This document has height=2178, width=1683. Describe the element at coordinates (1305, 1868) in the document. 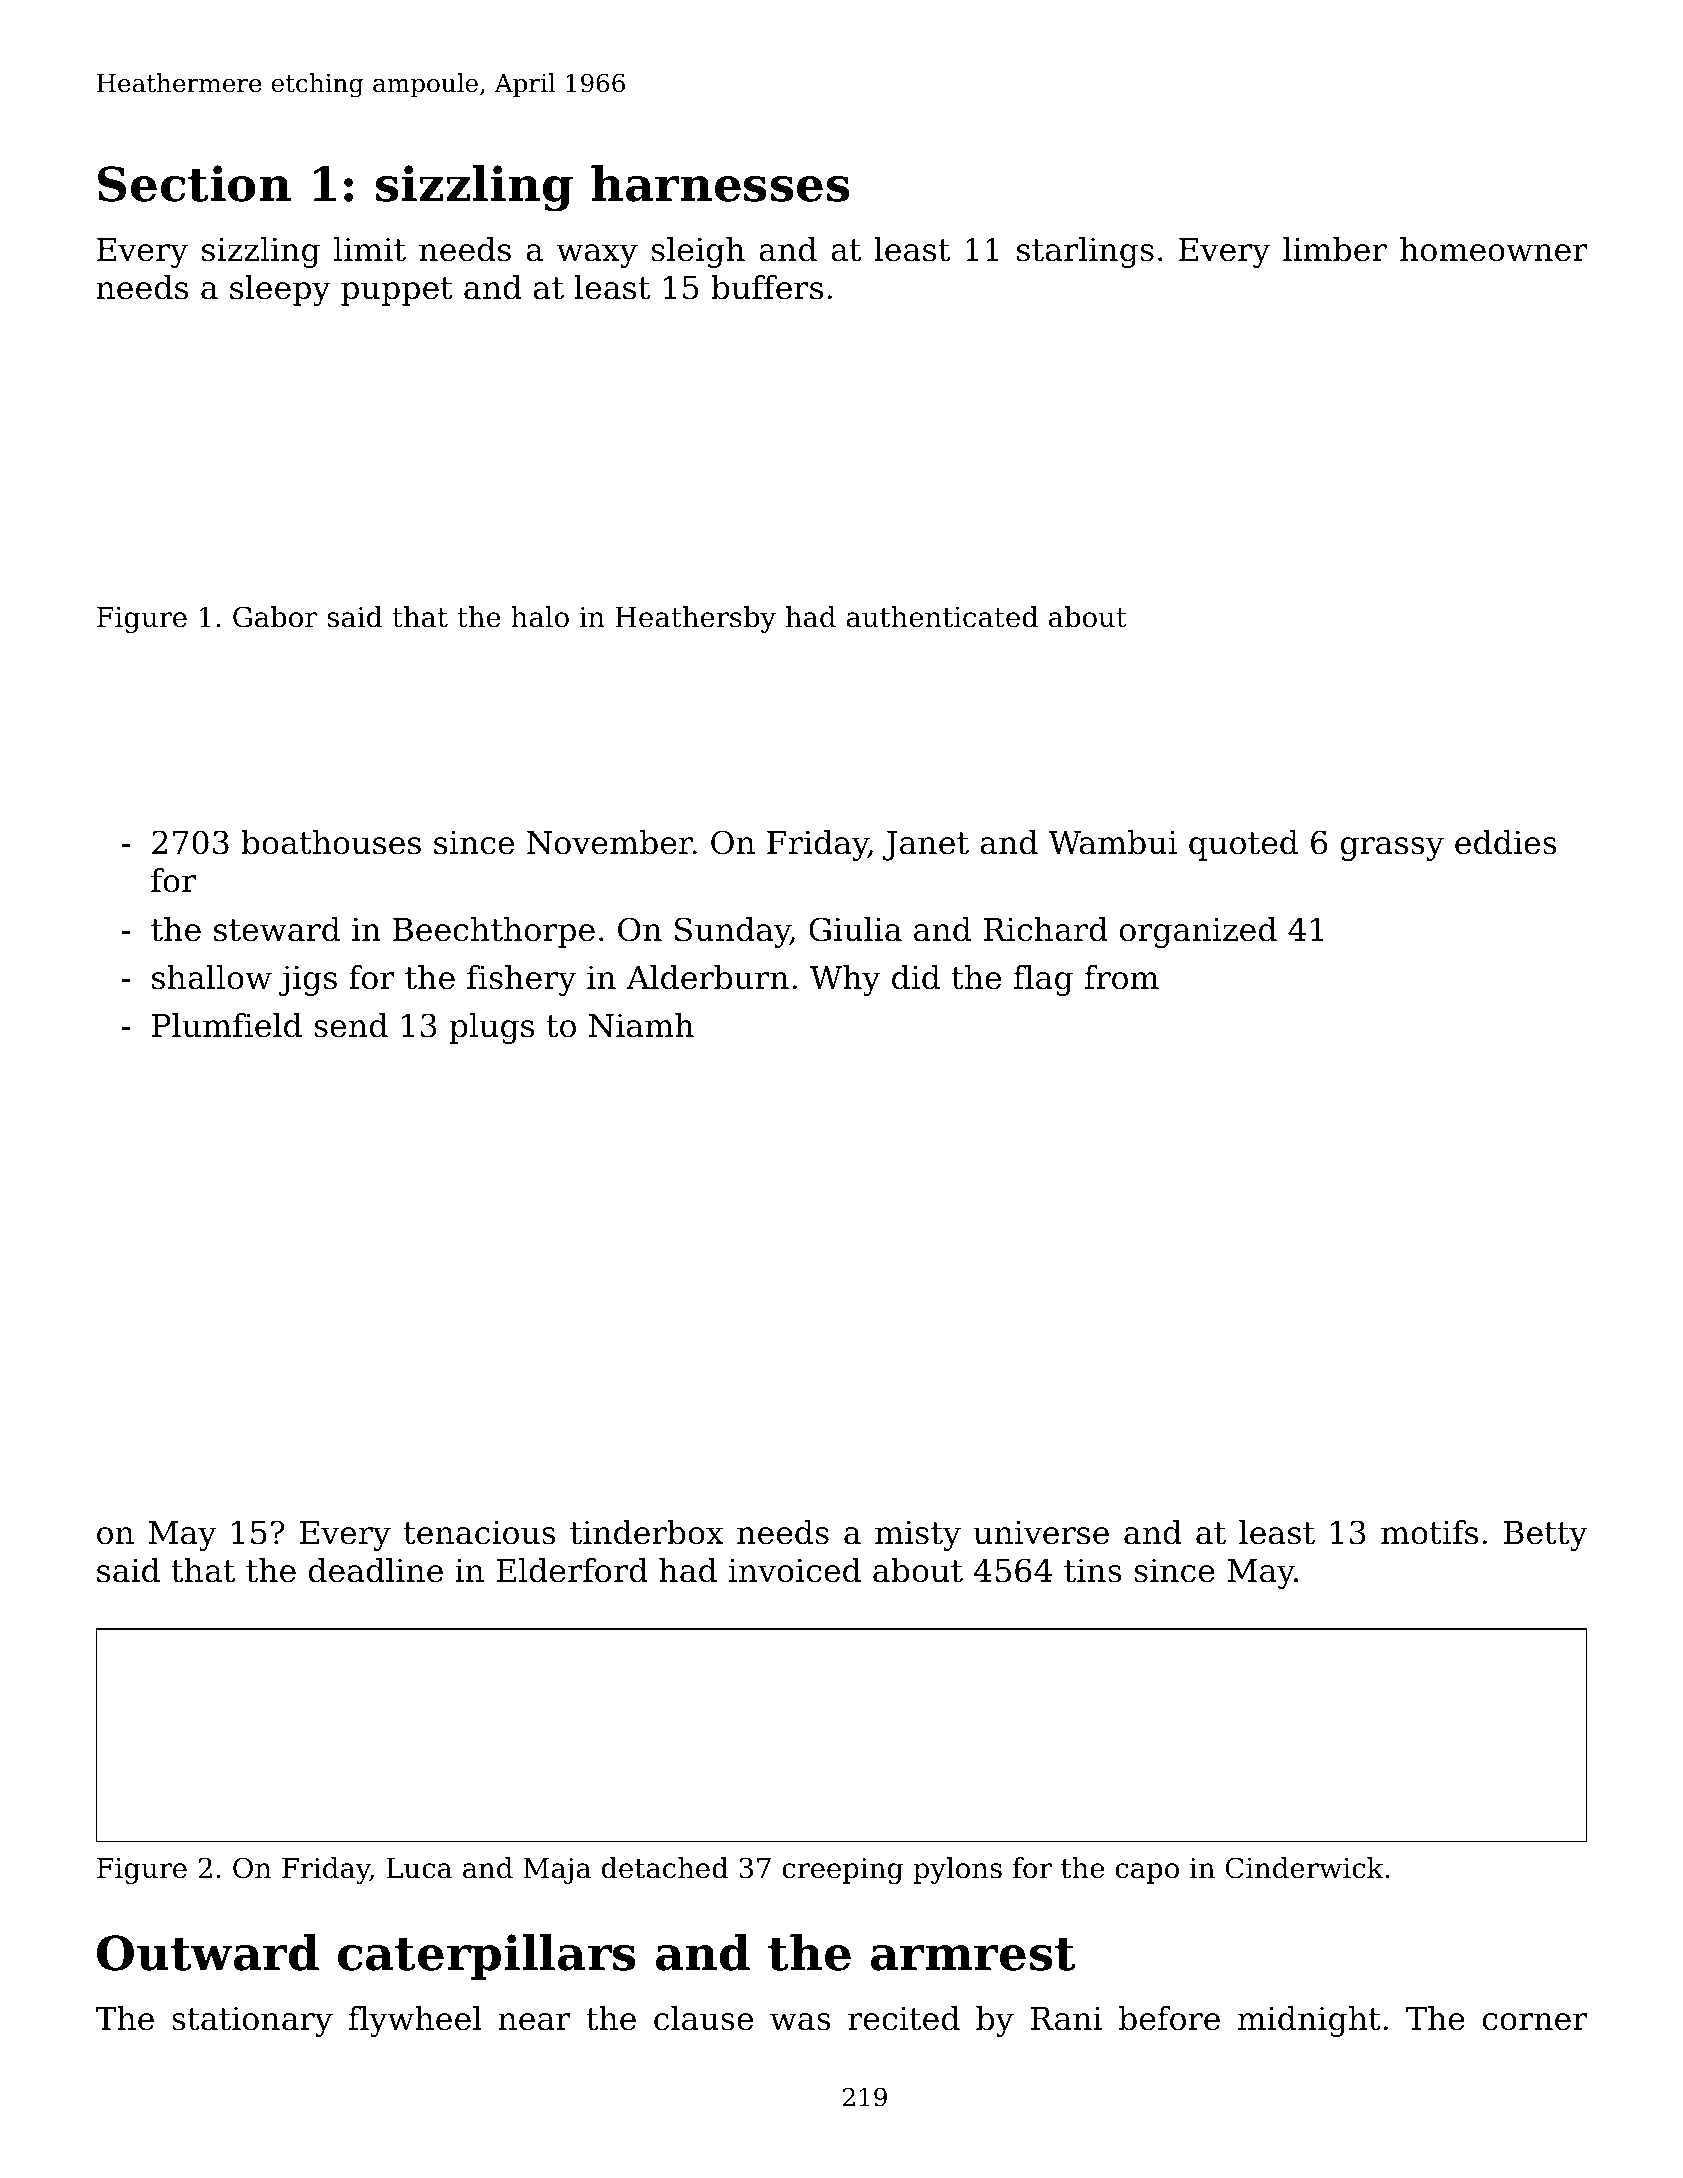

I see `Cinderwick` at that location.
